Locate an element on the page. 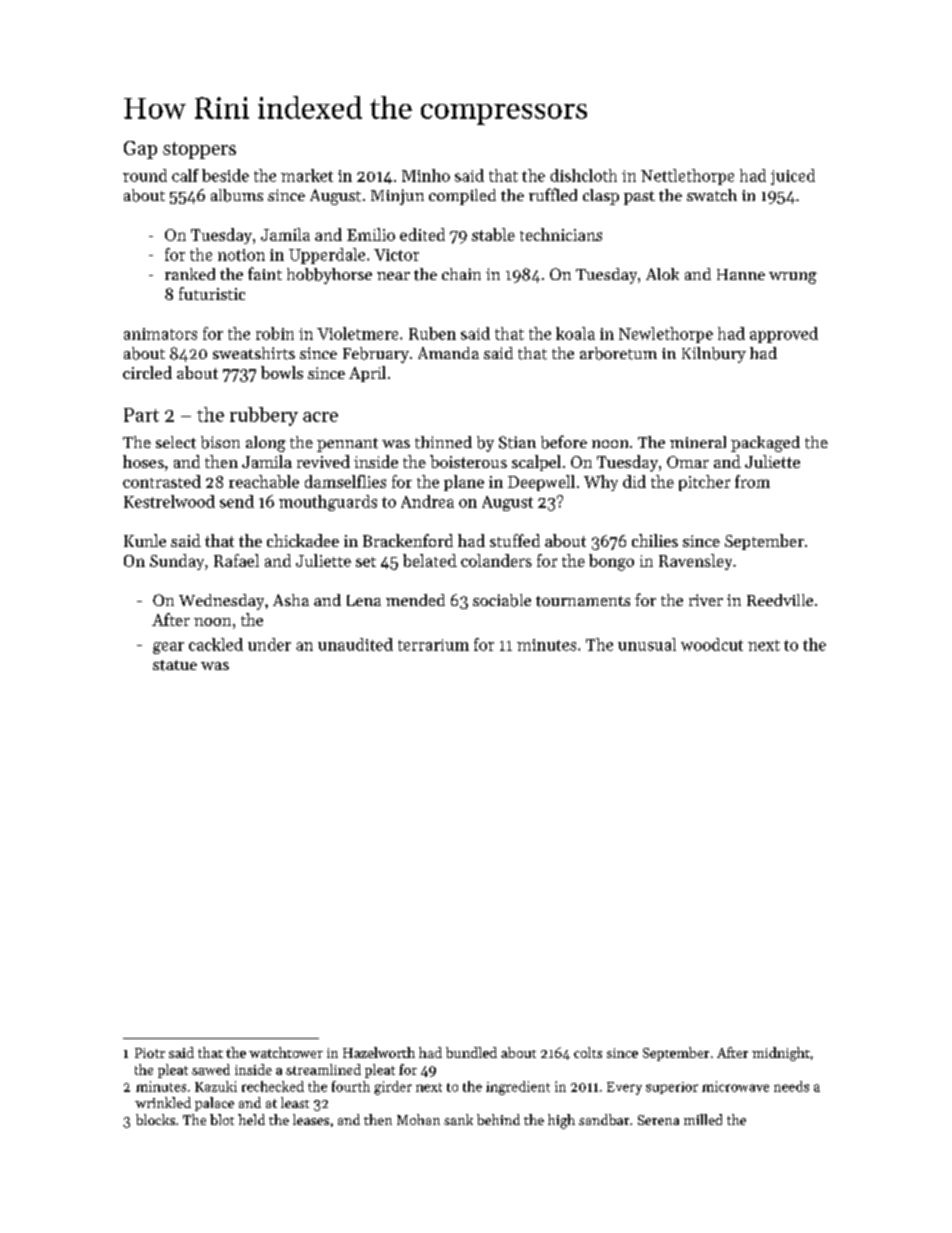 The height and width of the document is (1233, 952). juiced is located at coordinates (793, 177).
